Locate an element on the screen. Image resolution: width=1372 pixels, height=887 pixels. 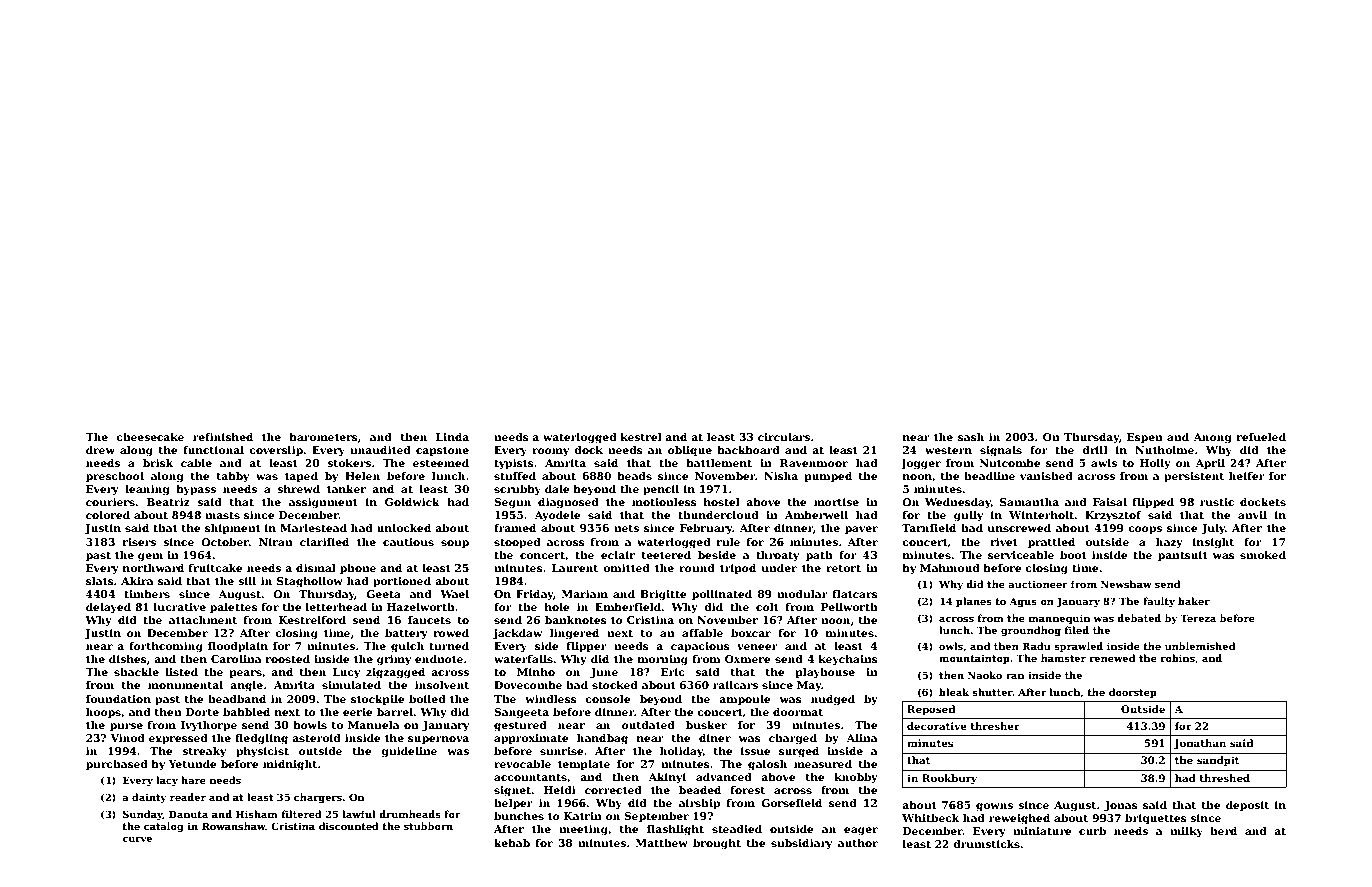
path is located at coordinates (819, 556).
